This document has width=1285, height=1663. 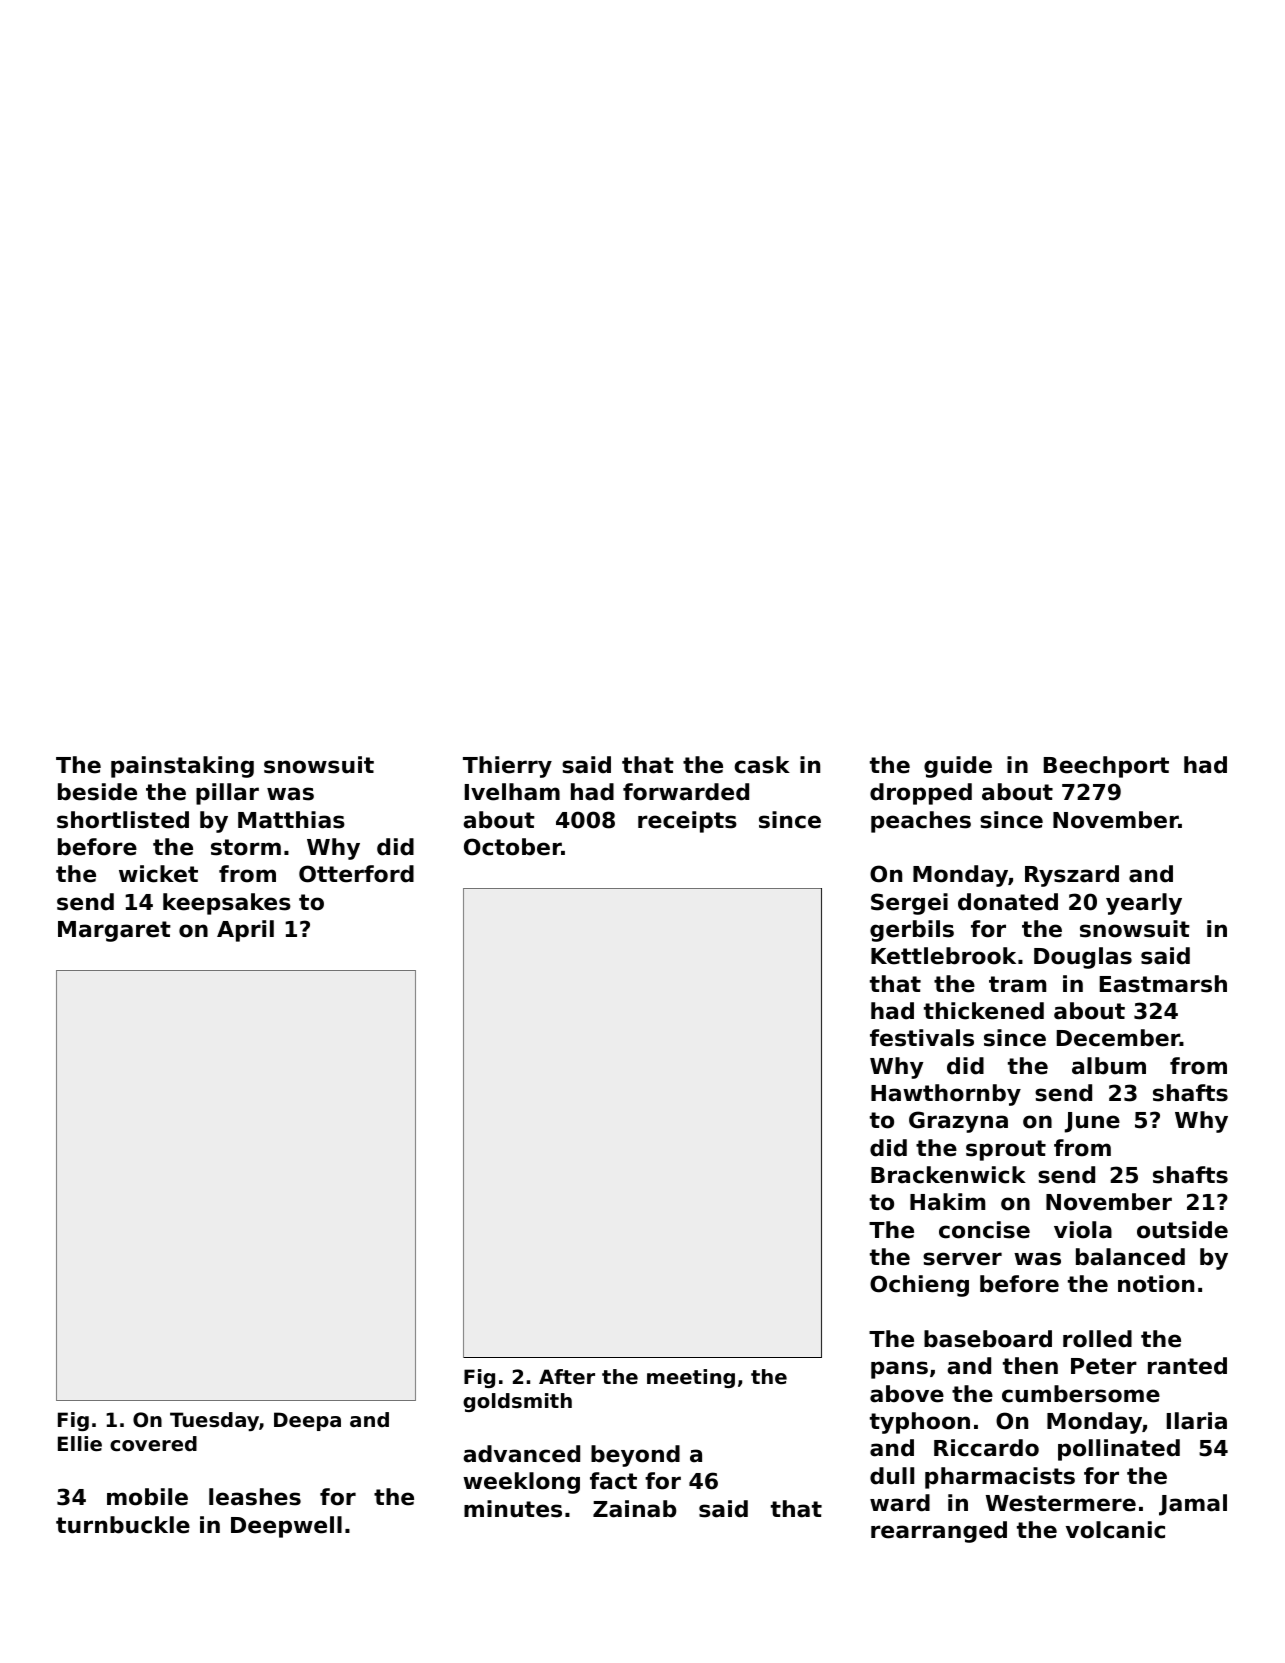 I want to click on April, so click(x=245, y=931).
